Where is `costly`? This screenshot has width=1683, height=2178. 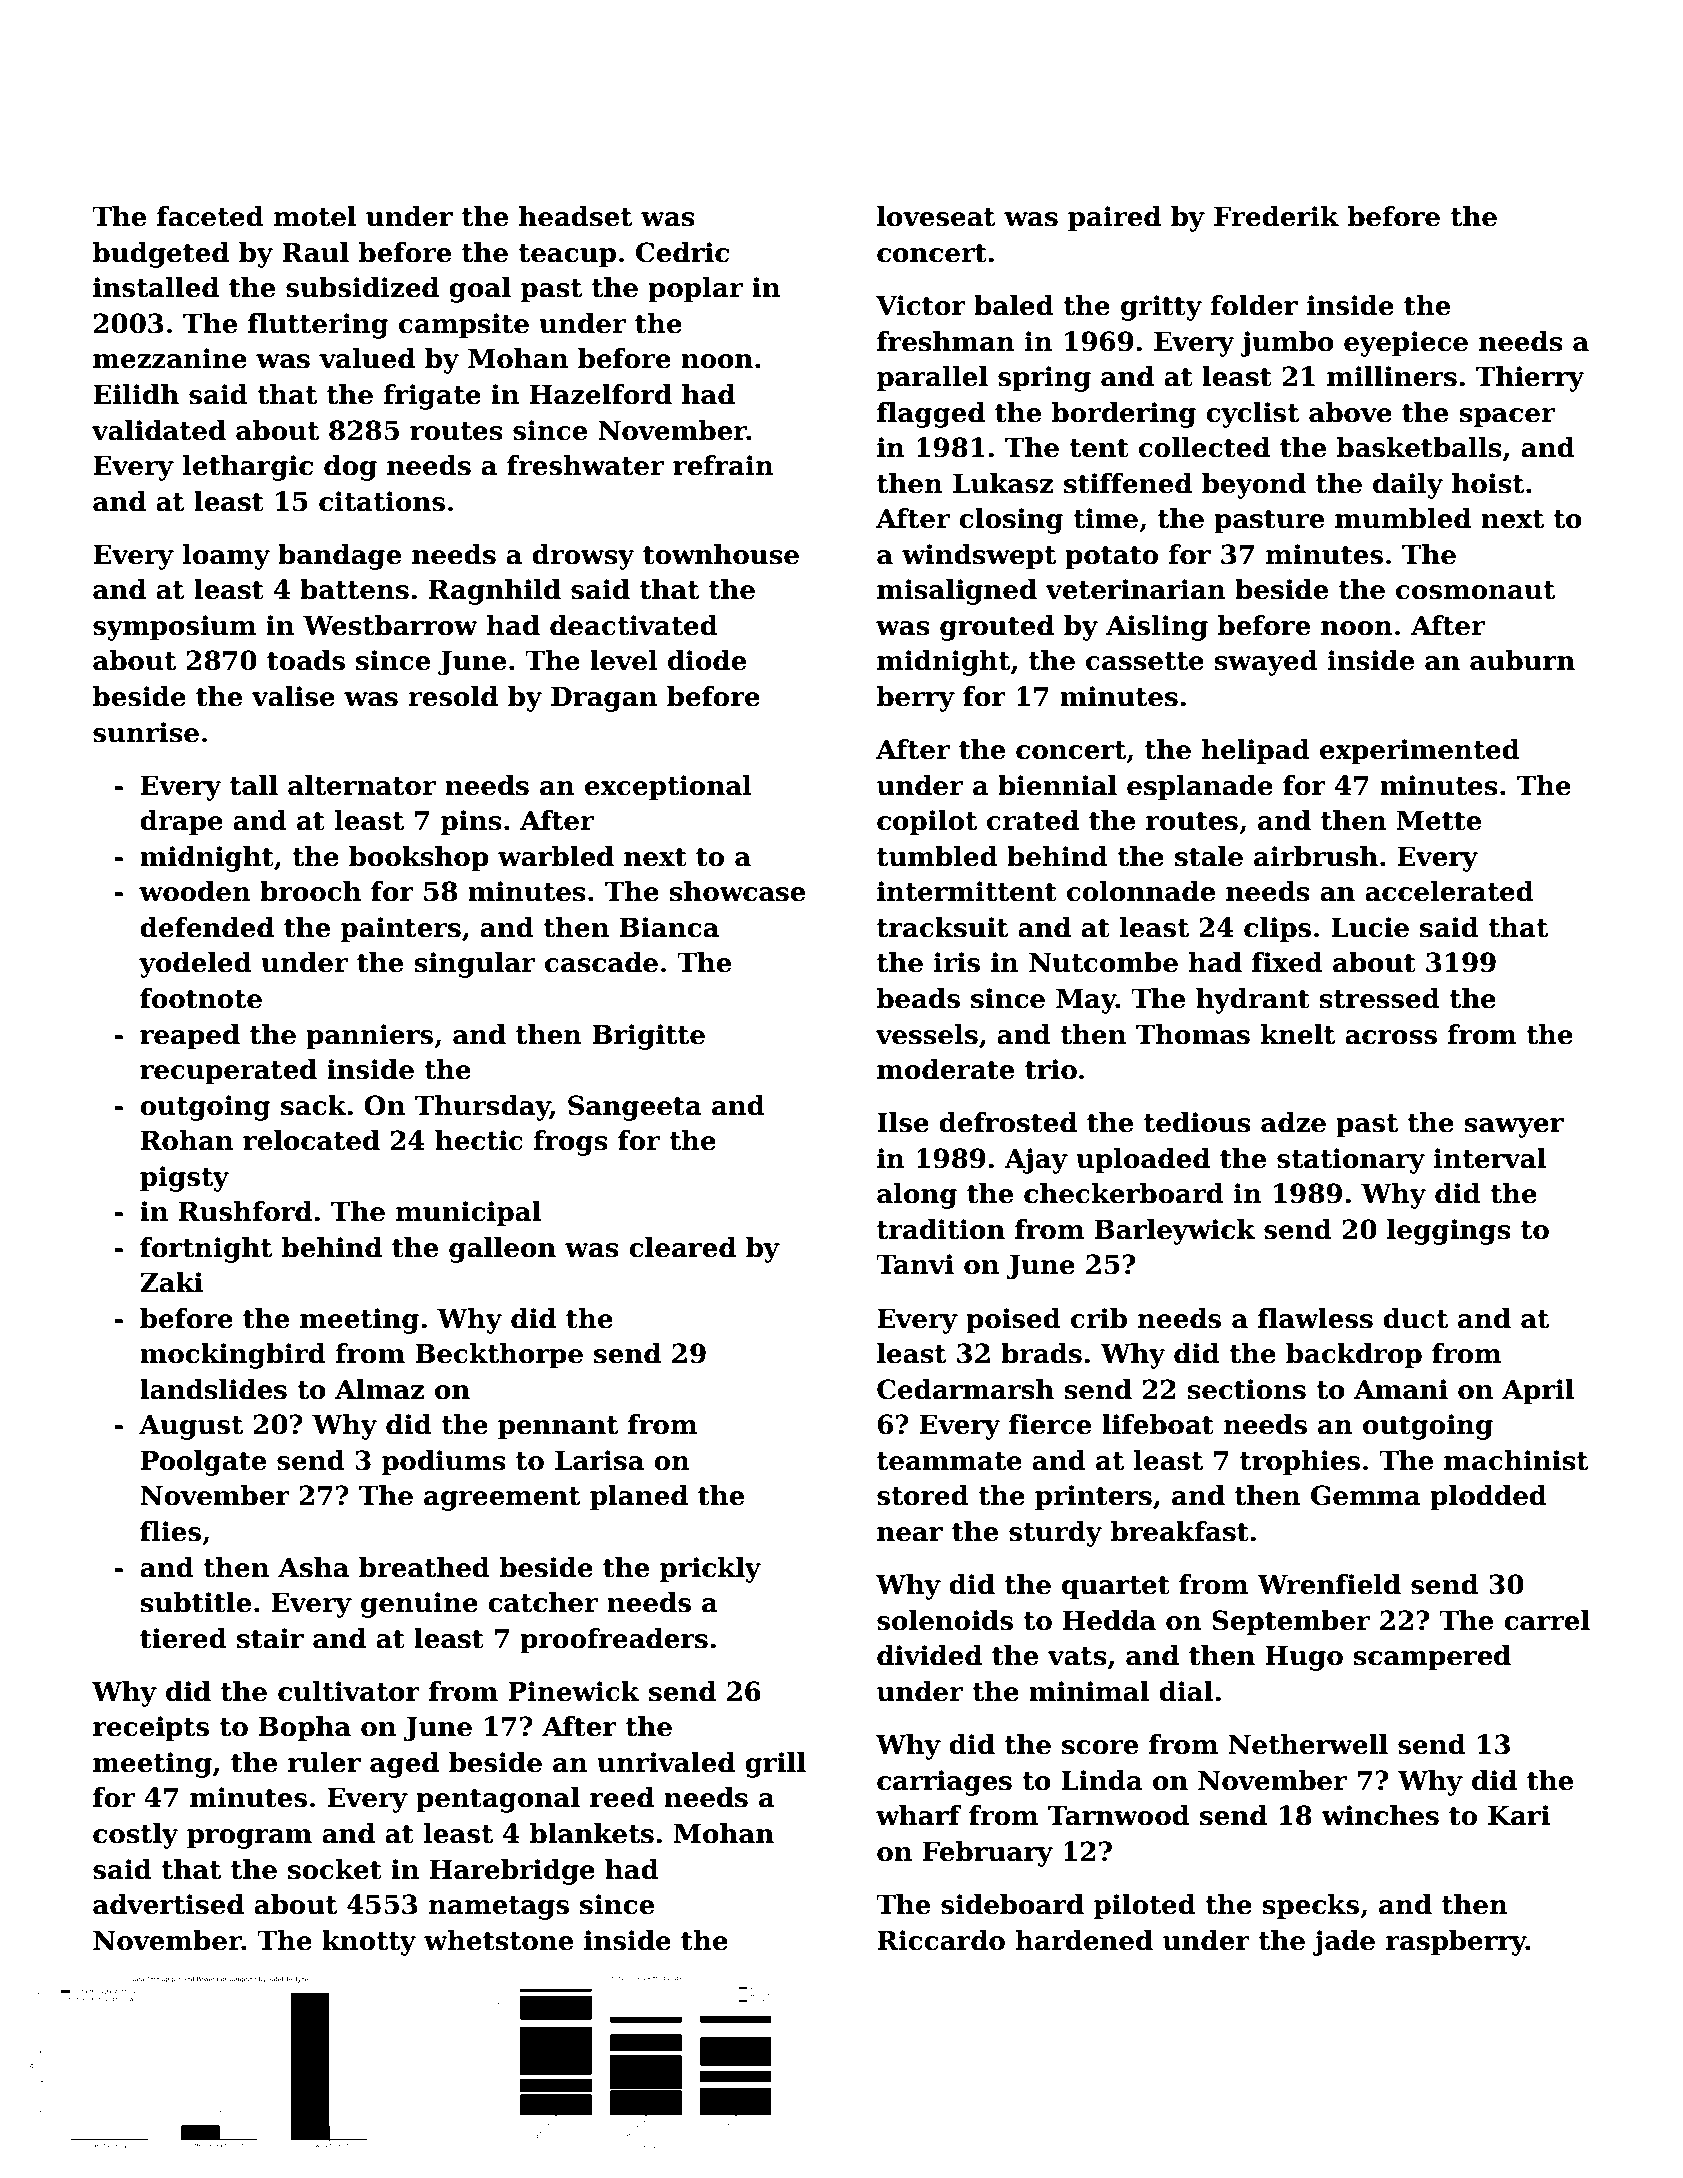
costly is located at coordinates (135, 1836).
